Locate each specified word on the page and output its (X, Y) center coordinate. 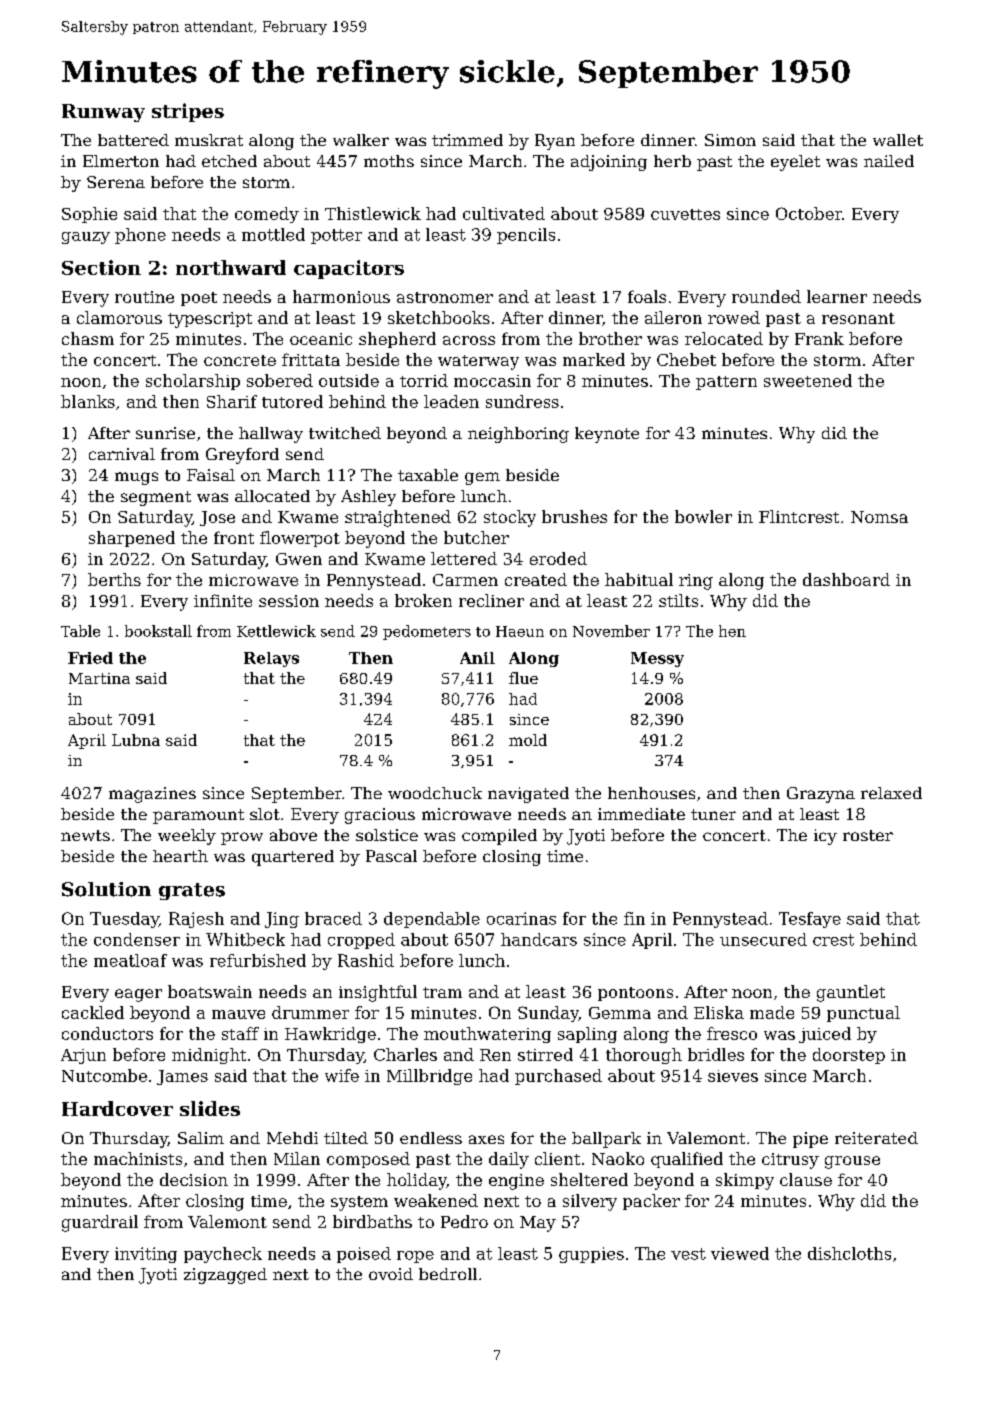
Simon (730, 140)
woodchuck (435, 793)
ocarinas (521, 918)
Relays (271, 659)
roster (868, 835)
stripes (188, 112)
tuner (713, 814)
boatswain (210, 991)
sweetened (808, 380)
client (557, 1158)
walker (361, 140)
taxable (428, 475)
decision (194, 1179)
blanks (88, 401)
